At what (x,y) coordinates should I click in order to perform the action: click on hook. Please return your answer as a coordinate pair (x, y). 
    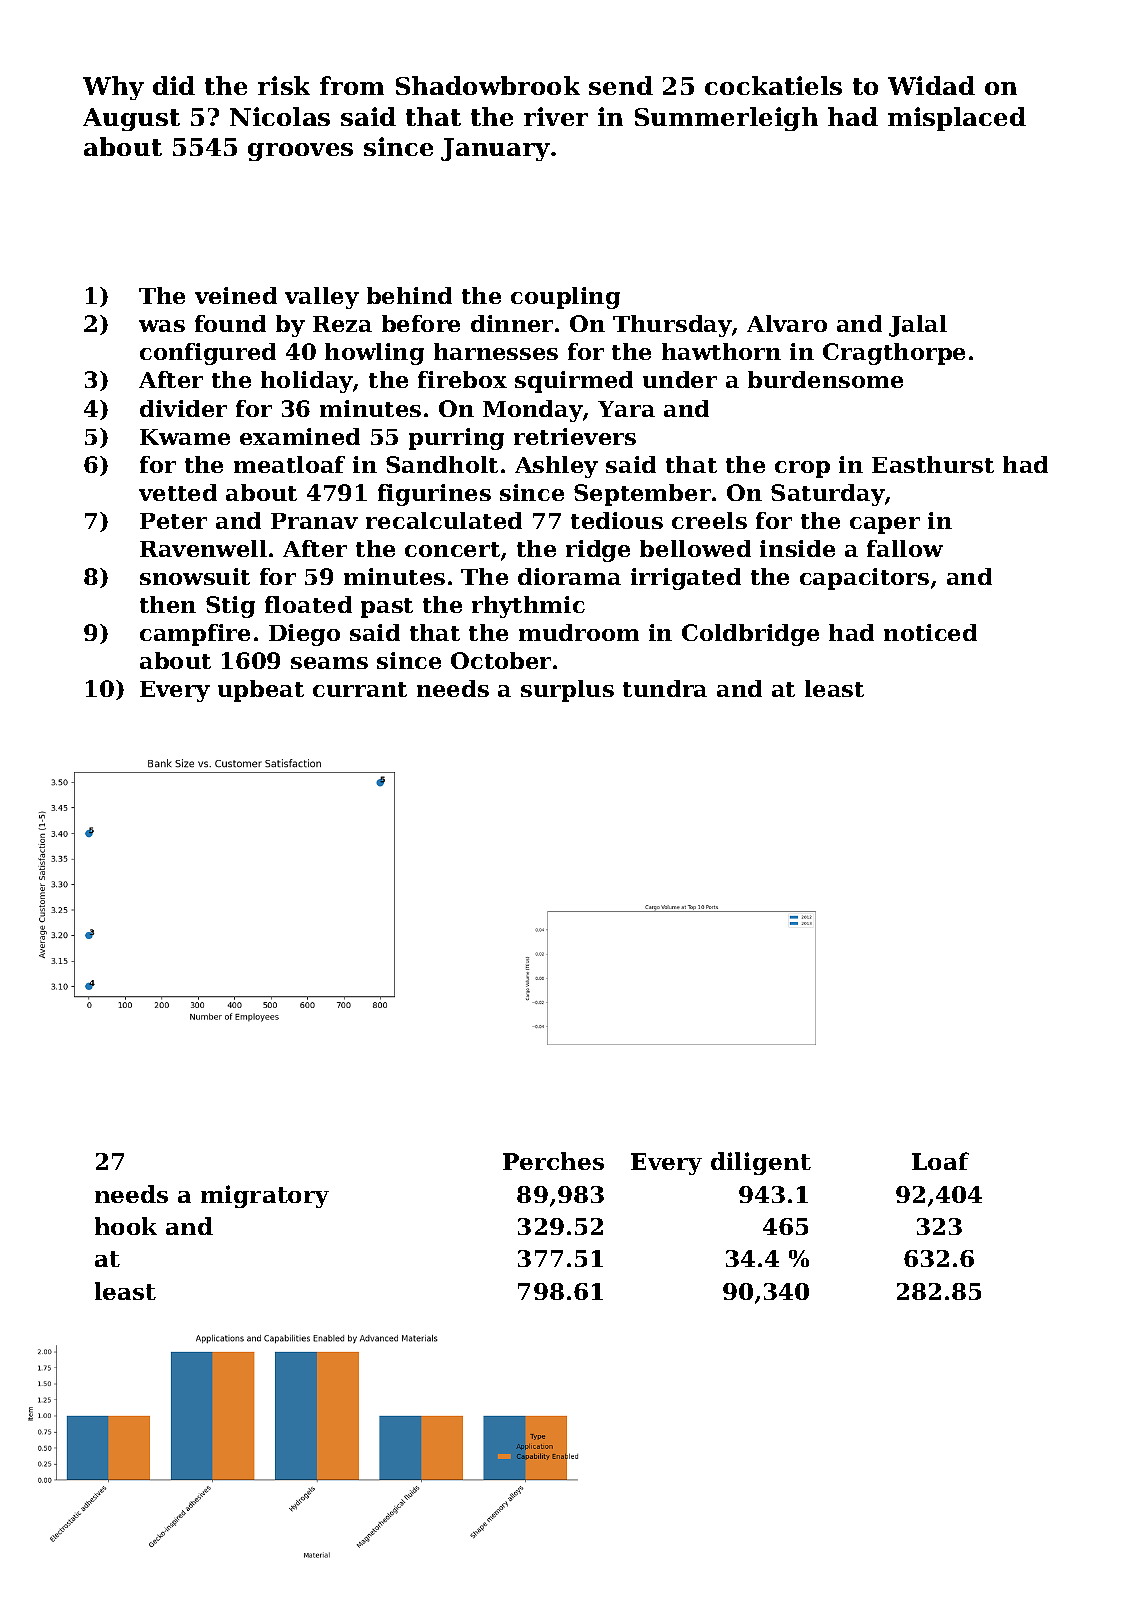
    Looking at the image, I should click on (126, 1226).
